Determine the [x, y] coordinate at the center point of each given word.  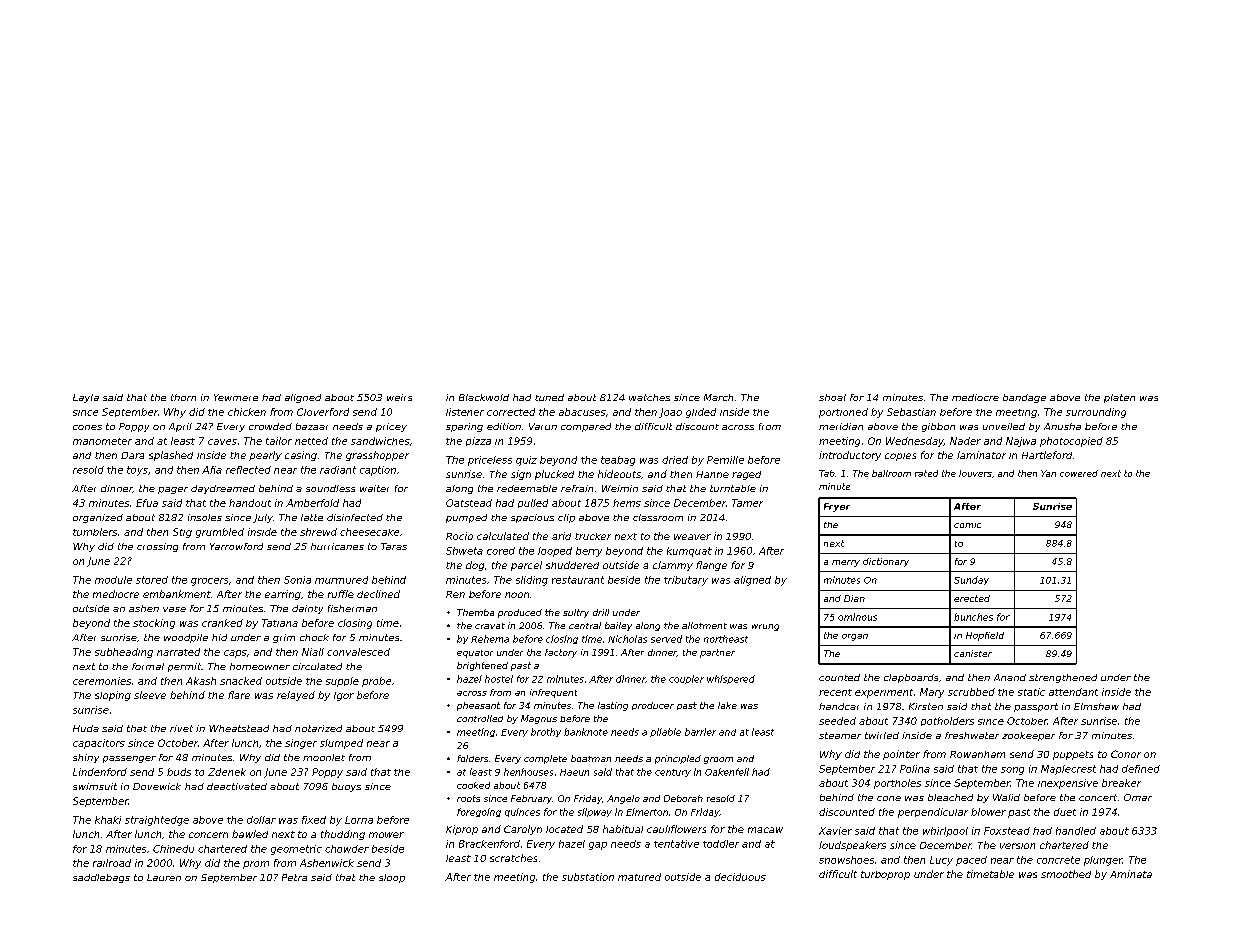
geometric [296, 850]
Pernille [725, 460]
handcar [839, 706]
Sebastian [911, 412]
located [564, 829]
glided [701, 413]
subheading [124, 653]
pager [173, 490]
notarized [318, 728]
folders [472, 758]
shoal [832, 397]
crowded [270, 426]
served [666, 639]
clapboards [911, 678]
